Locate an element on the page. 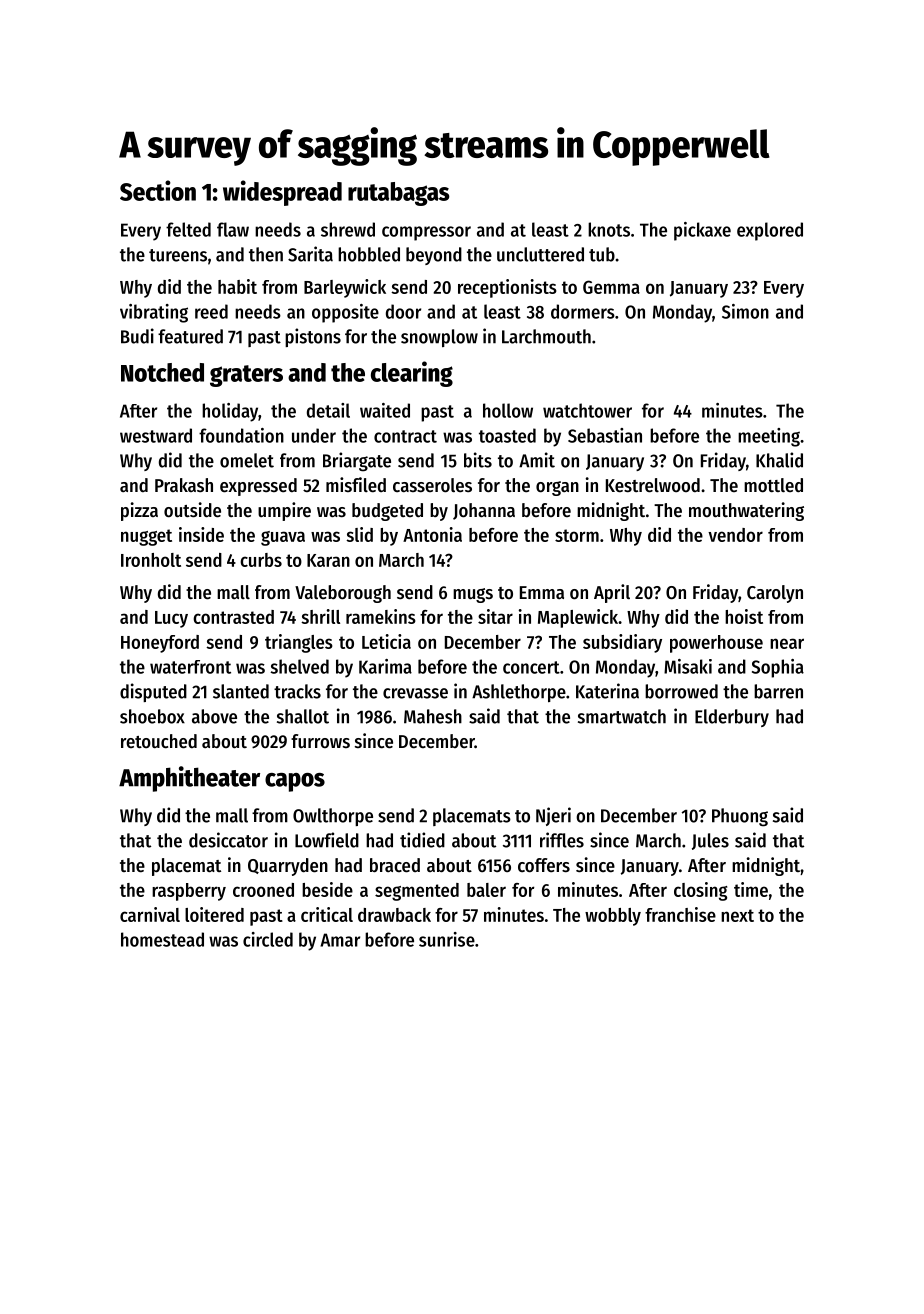 This document has width=924, height=1314. sunrise is located at coordinates (447, 939).
